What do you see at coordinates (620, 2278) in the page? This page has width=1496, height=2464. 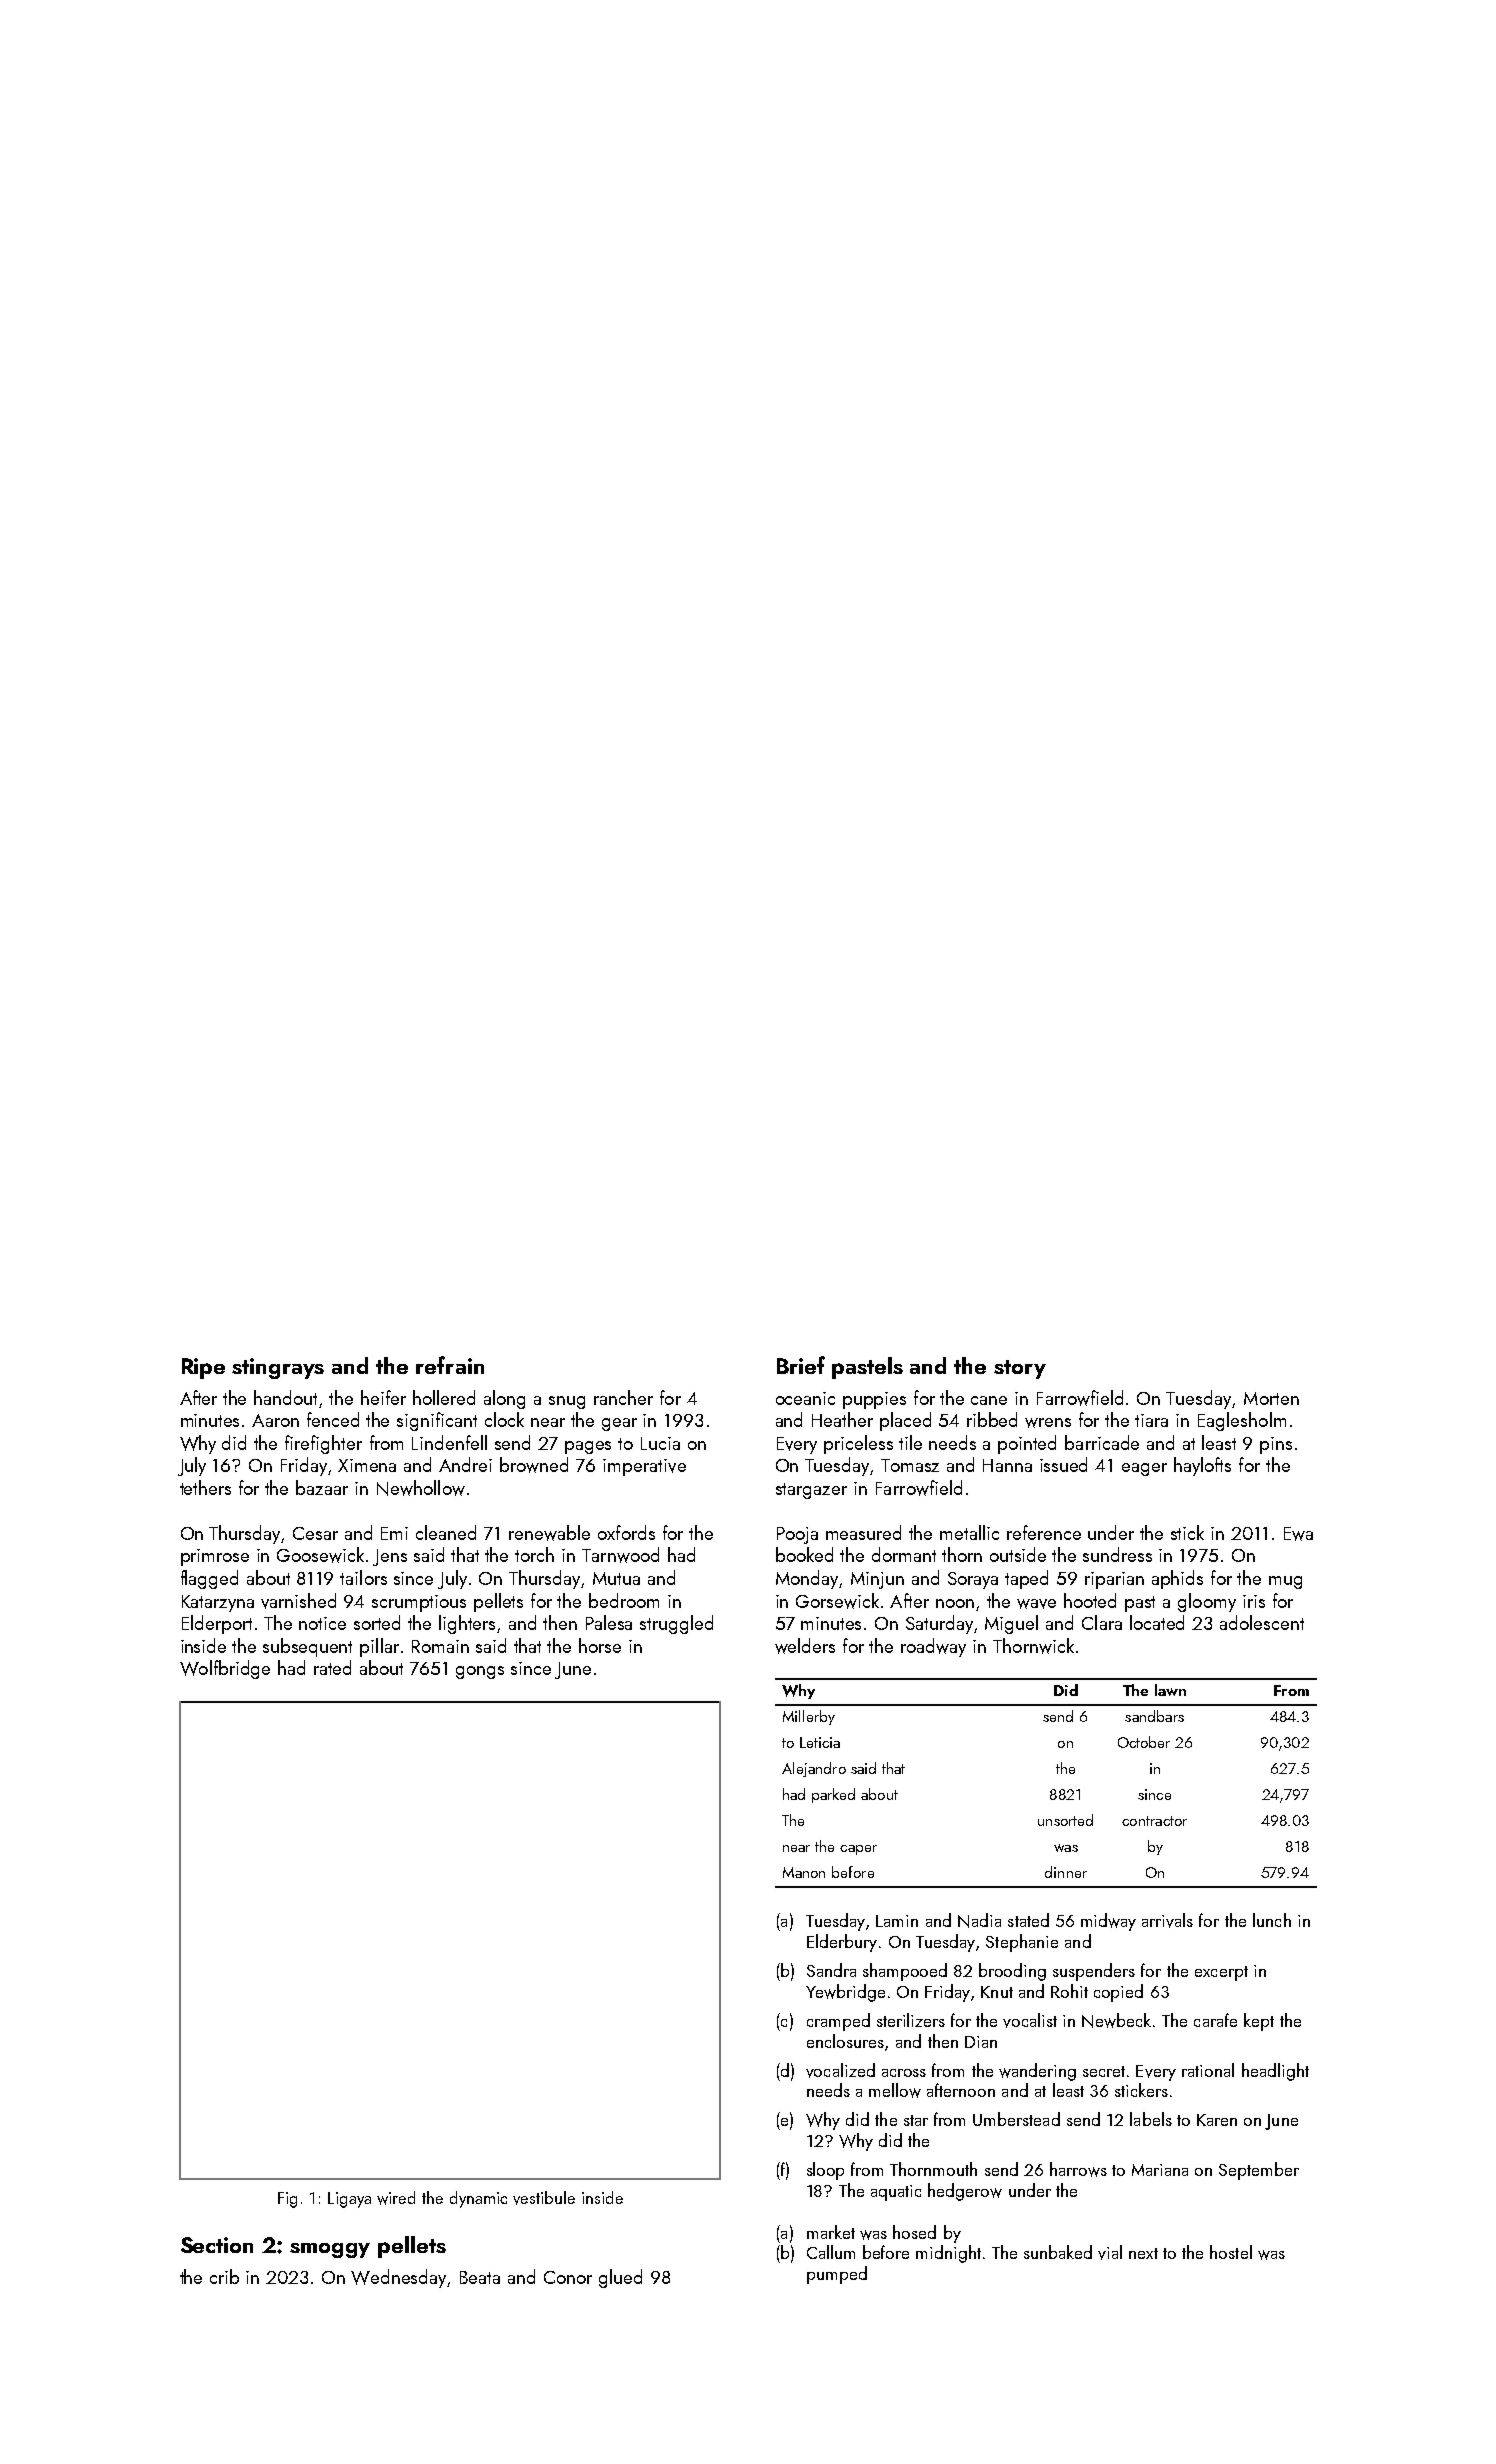 I see `glued` at bounding box center [620, 2278].
